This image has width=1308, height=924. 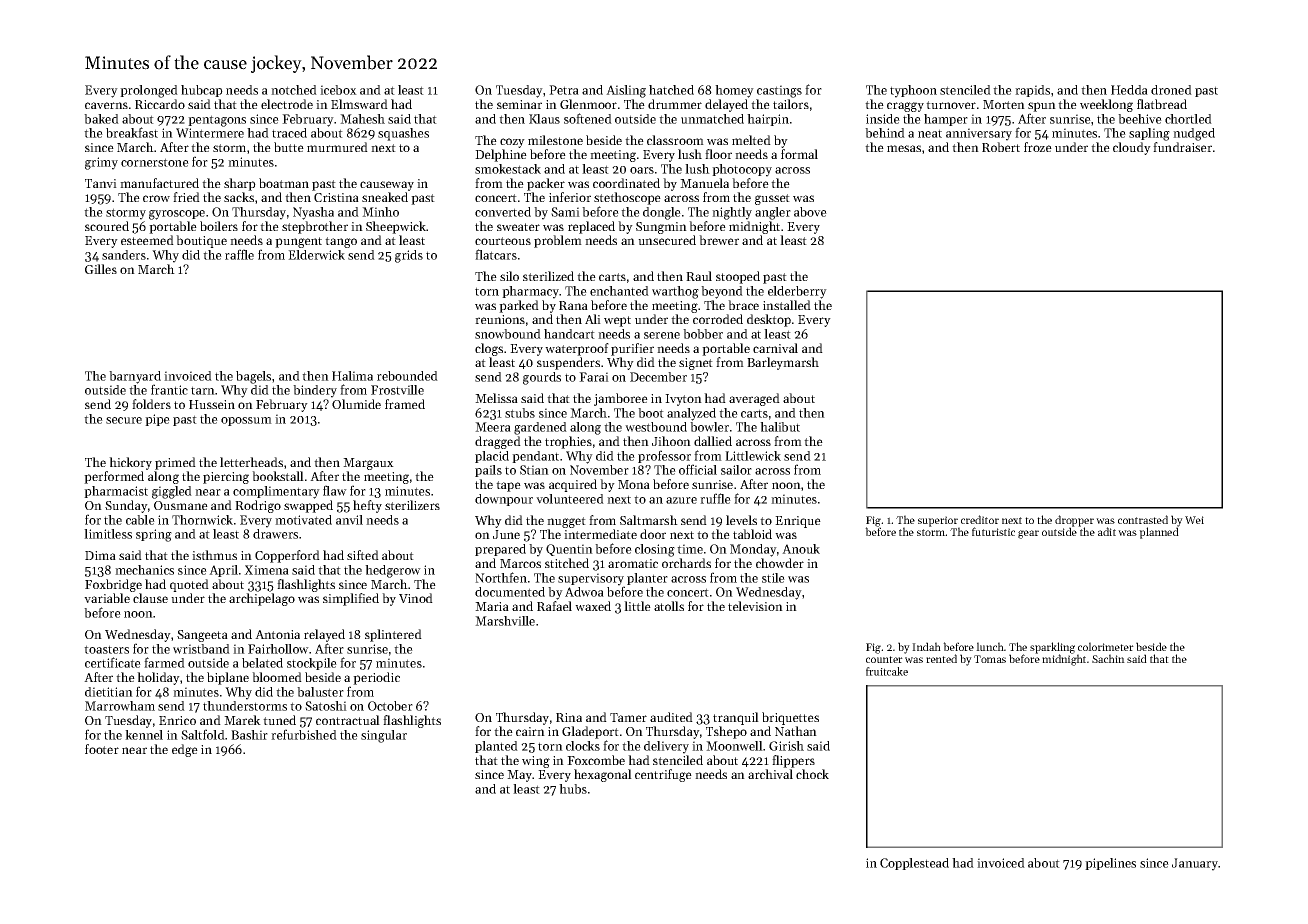 I want to click on flatbread, so click(x=1162, y=104).
